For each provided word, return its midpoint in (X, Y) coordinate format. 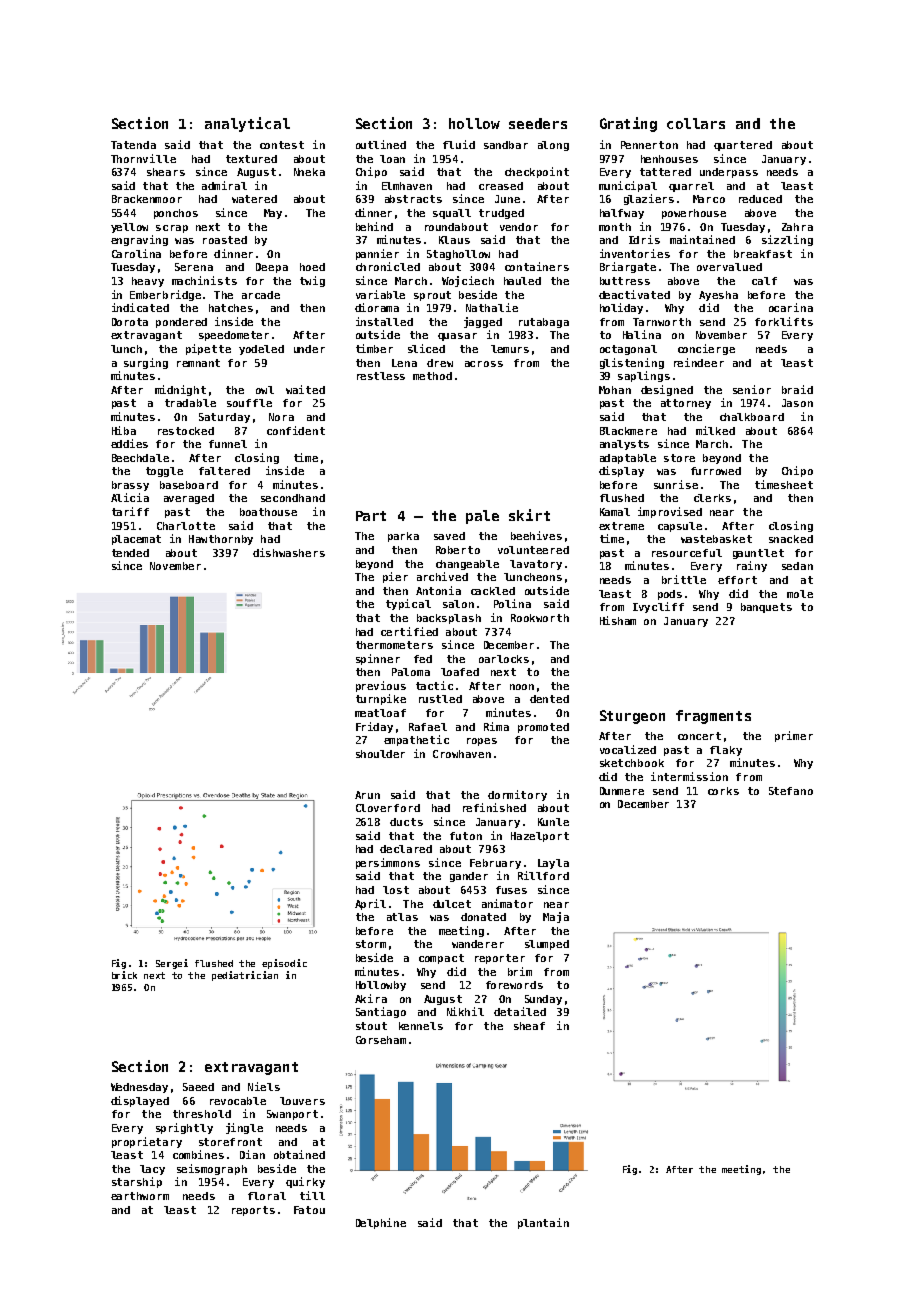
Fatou (309, 1210)
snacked (791, 539)
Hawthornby (221, 540)
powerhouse (694, 214)
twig (312, 281)
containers (537, 266)
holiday (621, 308)
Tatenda (133, 145)
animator (507, 903)
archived (442, 576)
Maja (556, 917)
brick (124, 975)
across (484, 364)
